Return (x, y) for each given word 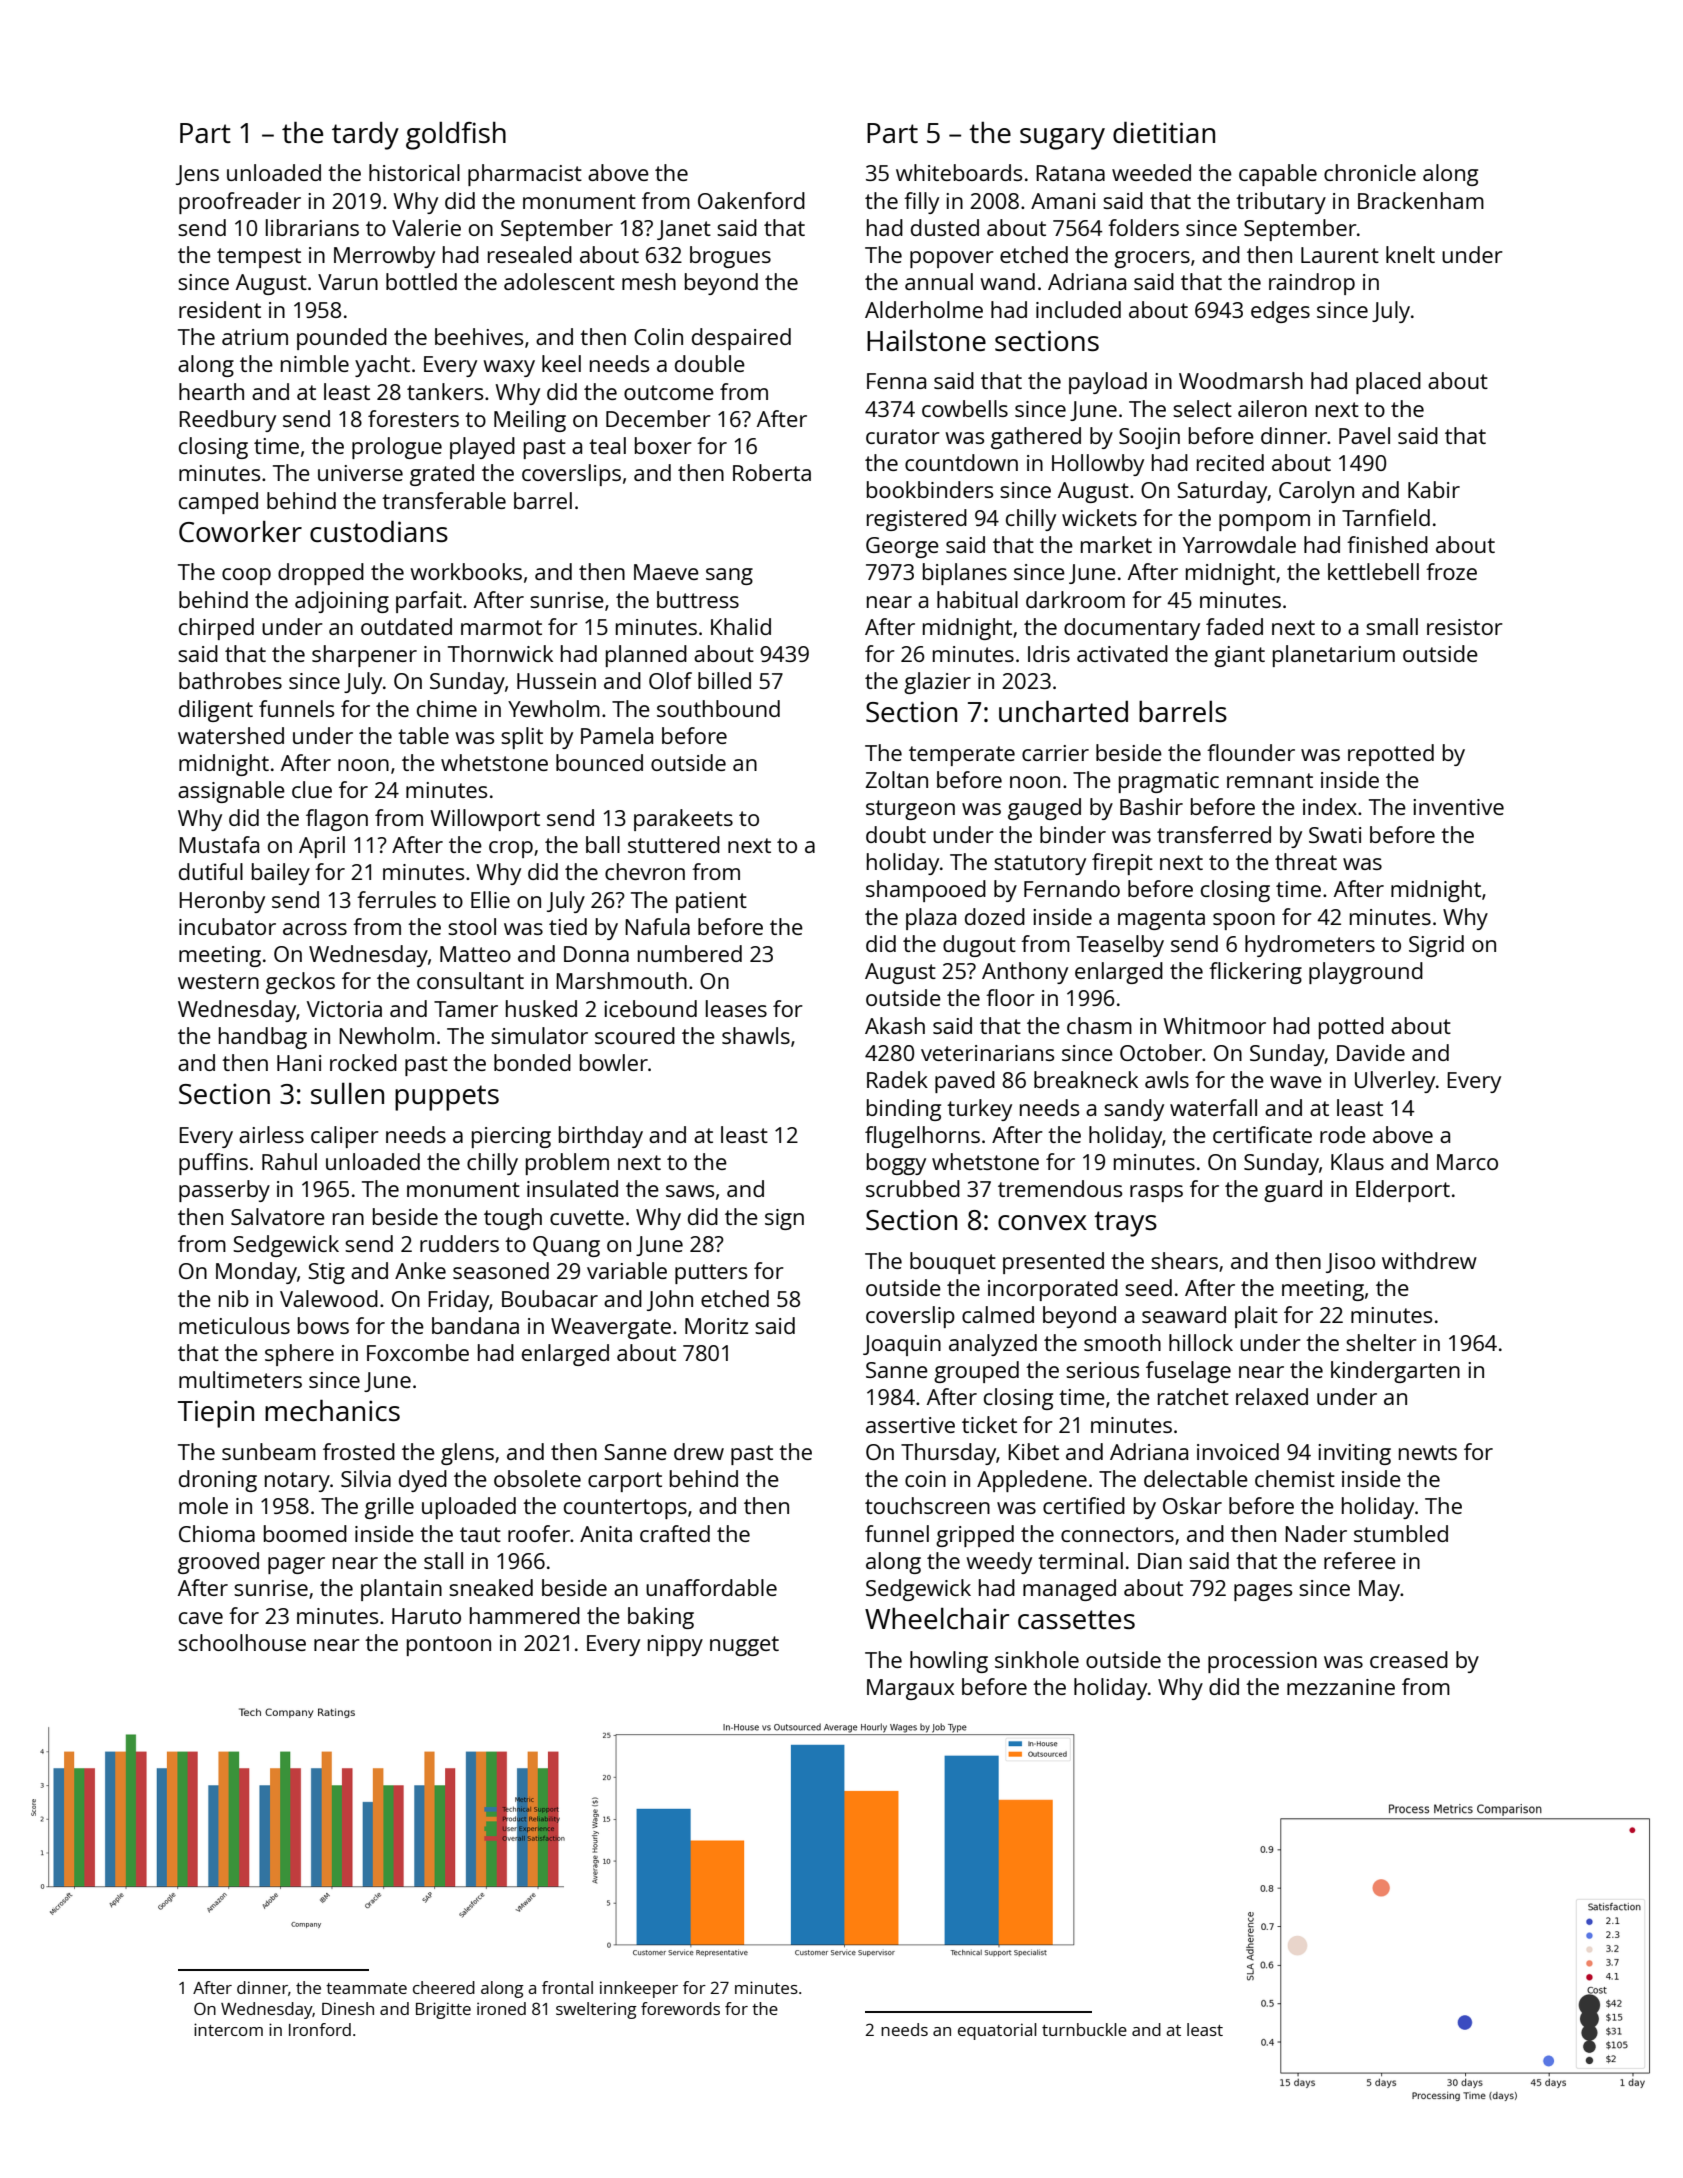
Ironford (320, 2029)
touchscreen (927, 1505)
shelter (1381, 1342)
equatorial (997, 2031)
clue (312, 789)
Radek (897, 1079)
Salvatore (278, 1216)
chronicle (1370, 172)
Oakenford (751, 200)
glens (467, 1454)
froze (1451, 571)
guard (1293, 1191)
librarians (312, 227)
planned (646, 656)
